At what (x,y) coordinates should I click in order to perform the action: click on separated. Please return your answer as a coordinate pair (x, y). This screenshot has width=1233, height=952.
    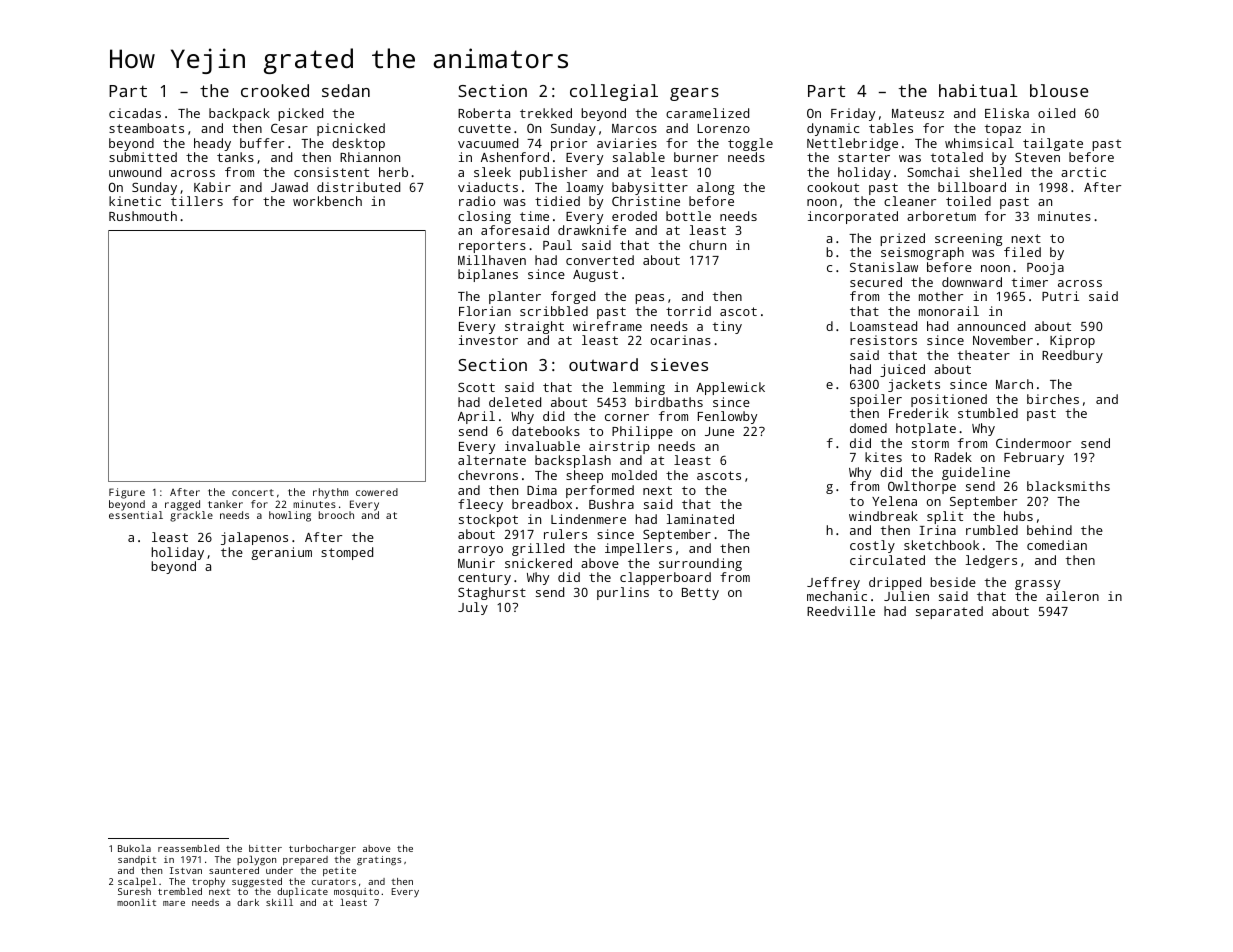
    Looking at the image, I should click on (949, 612).
